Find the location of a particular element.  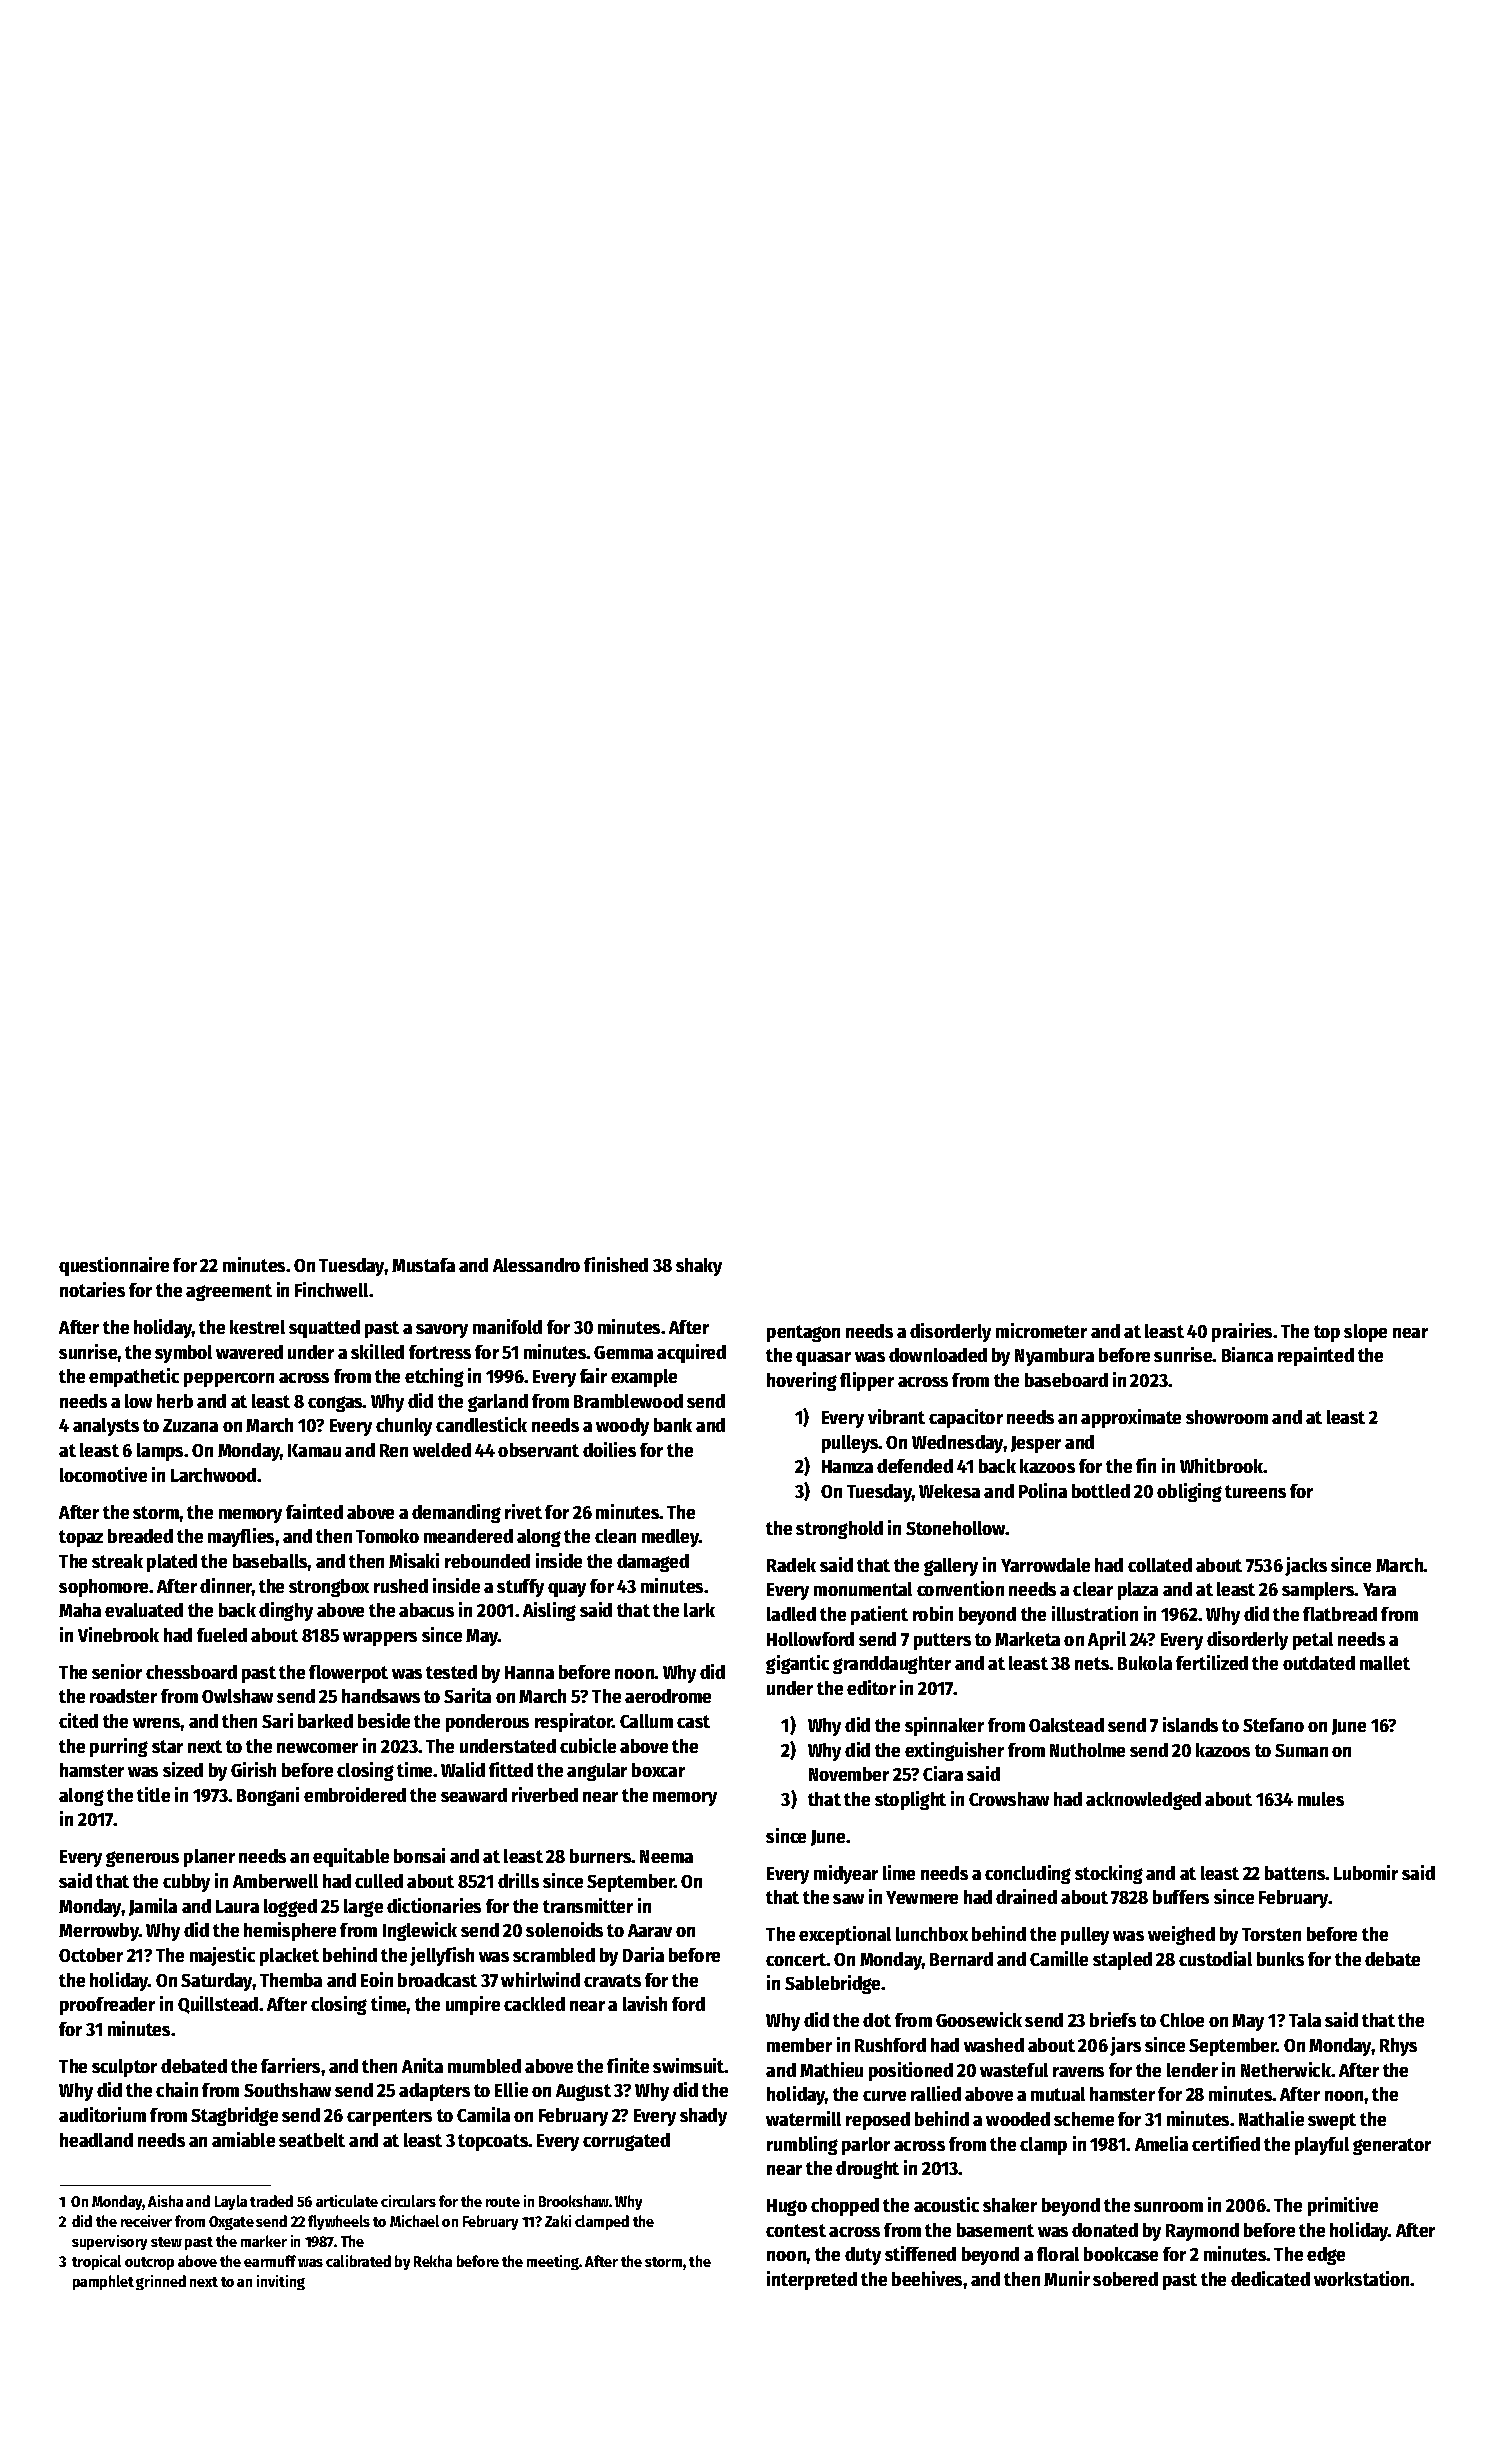

meeting is located at coordinates (553, 2262).
